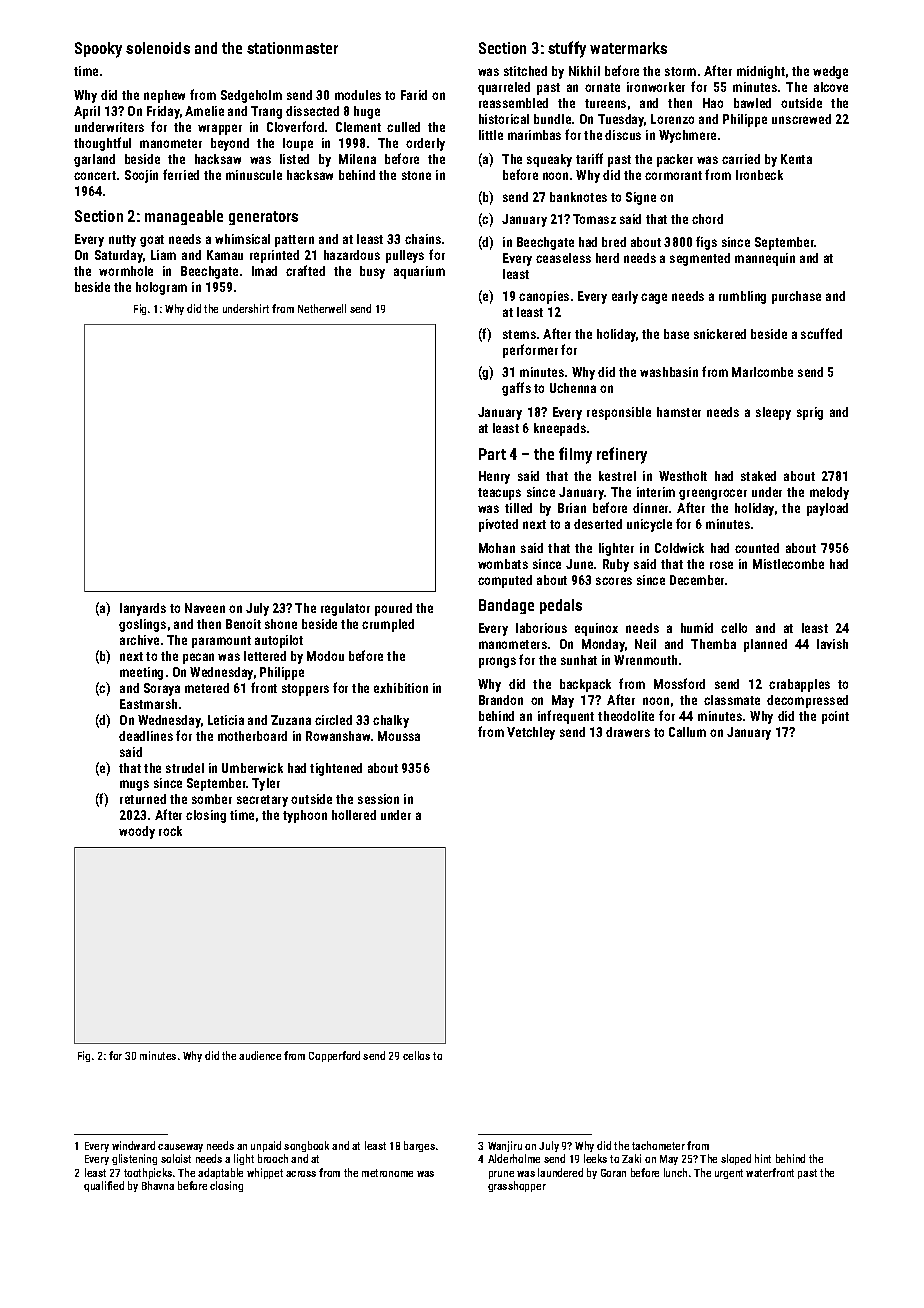 The width and height of the screenshot is (924, 1308). What do you see at coordinates (494, 477) in the screenshot?
I see `Henry` at bounding box center [494, 477].
